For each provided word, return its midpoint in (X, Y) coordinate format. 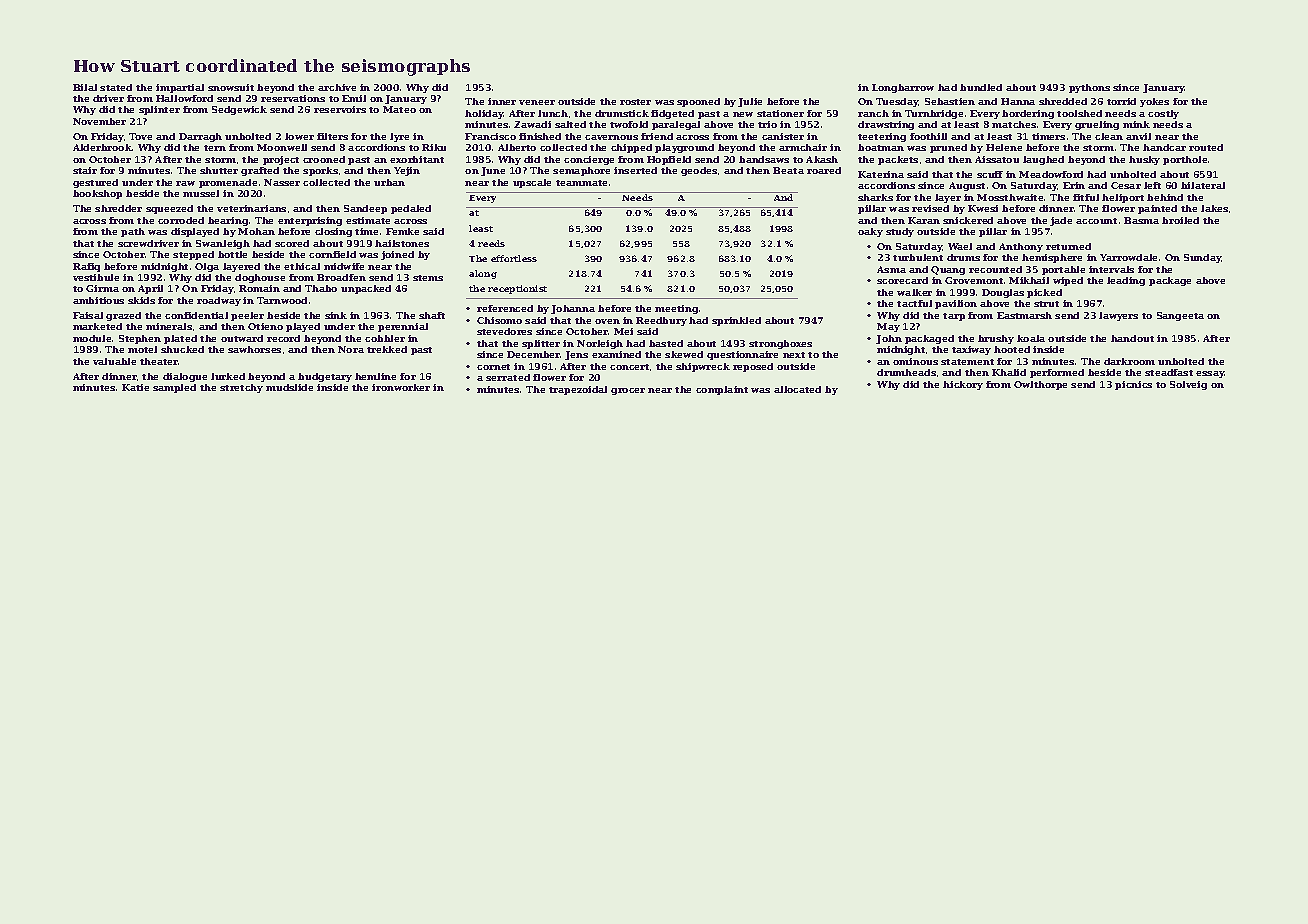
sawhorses (254, 349)
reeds (491, 243)
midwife (344, 266)
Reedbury (661, 321)
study (900, 232)
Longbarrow (903, 88)
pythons (1089, 88)
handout (1132, 338)
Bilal (85, 87)
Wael (960, 246)
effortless (514, 258)
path (133, 232)
